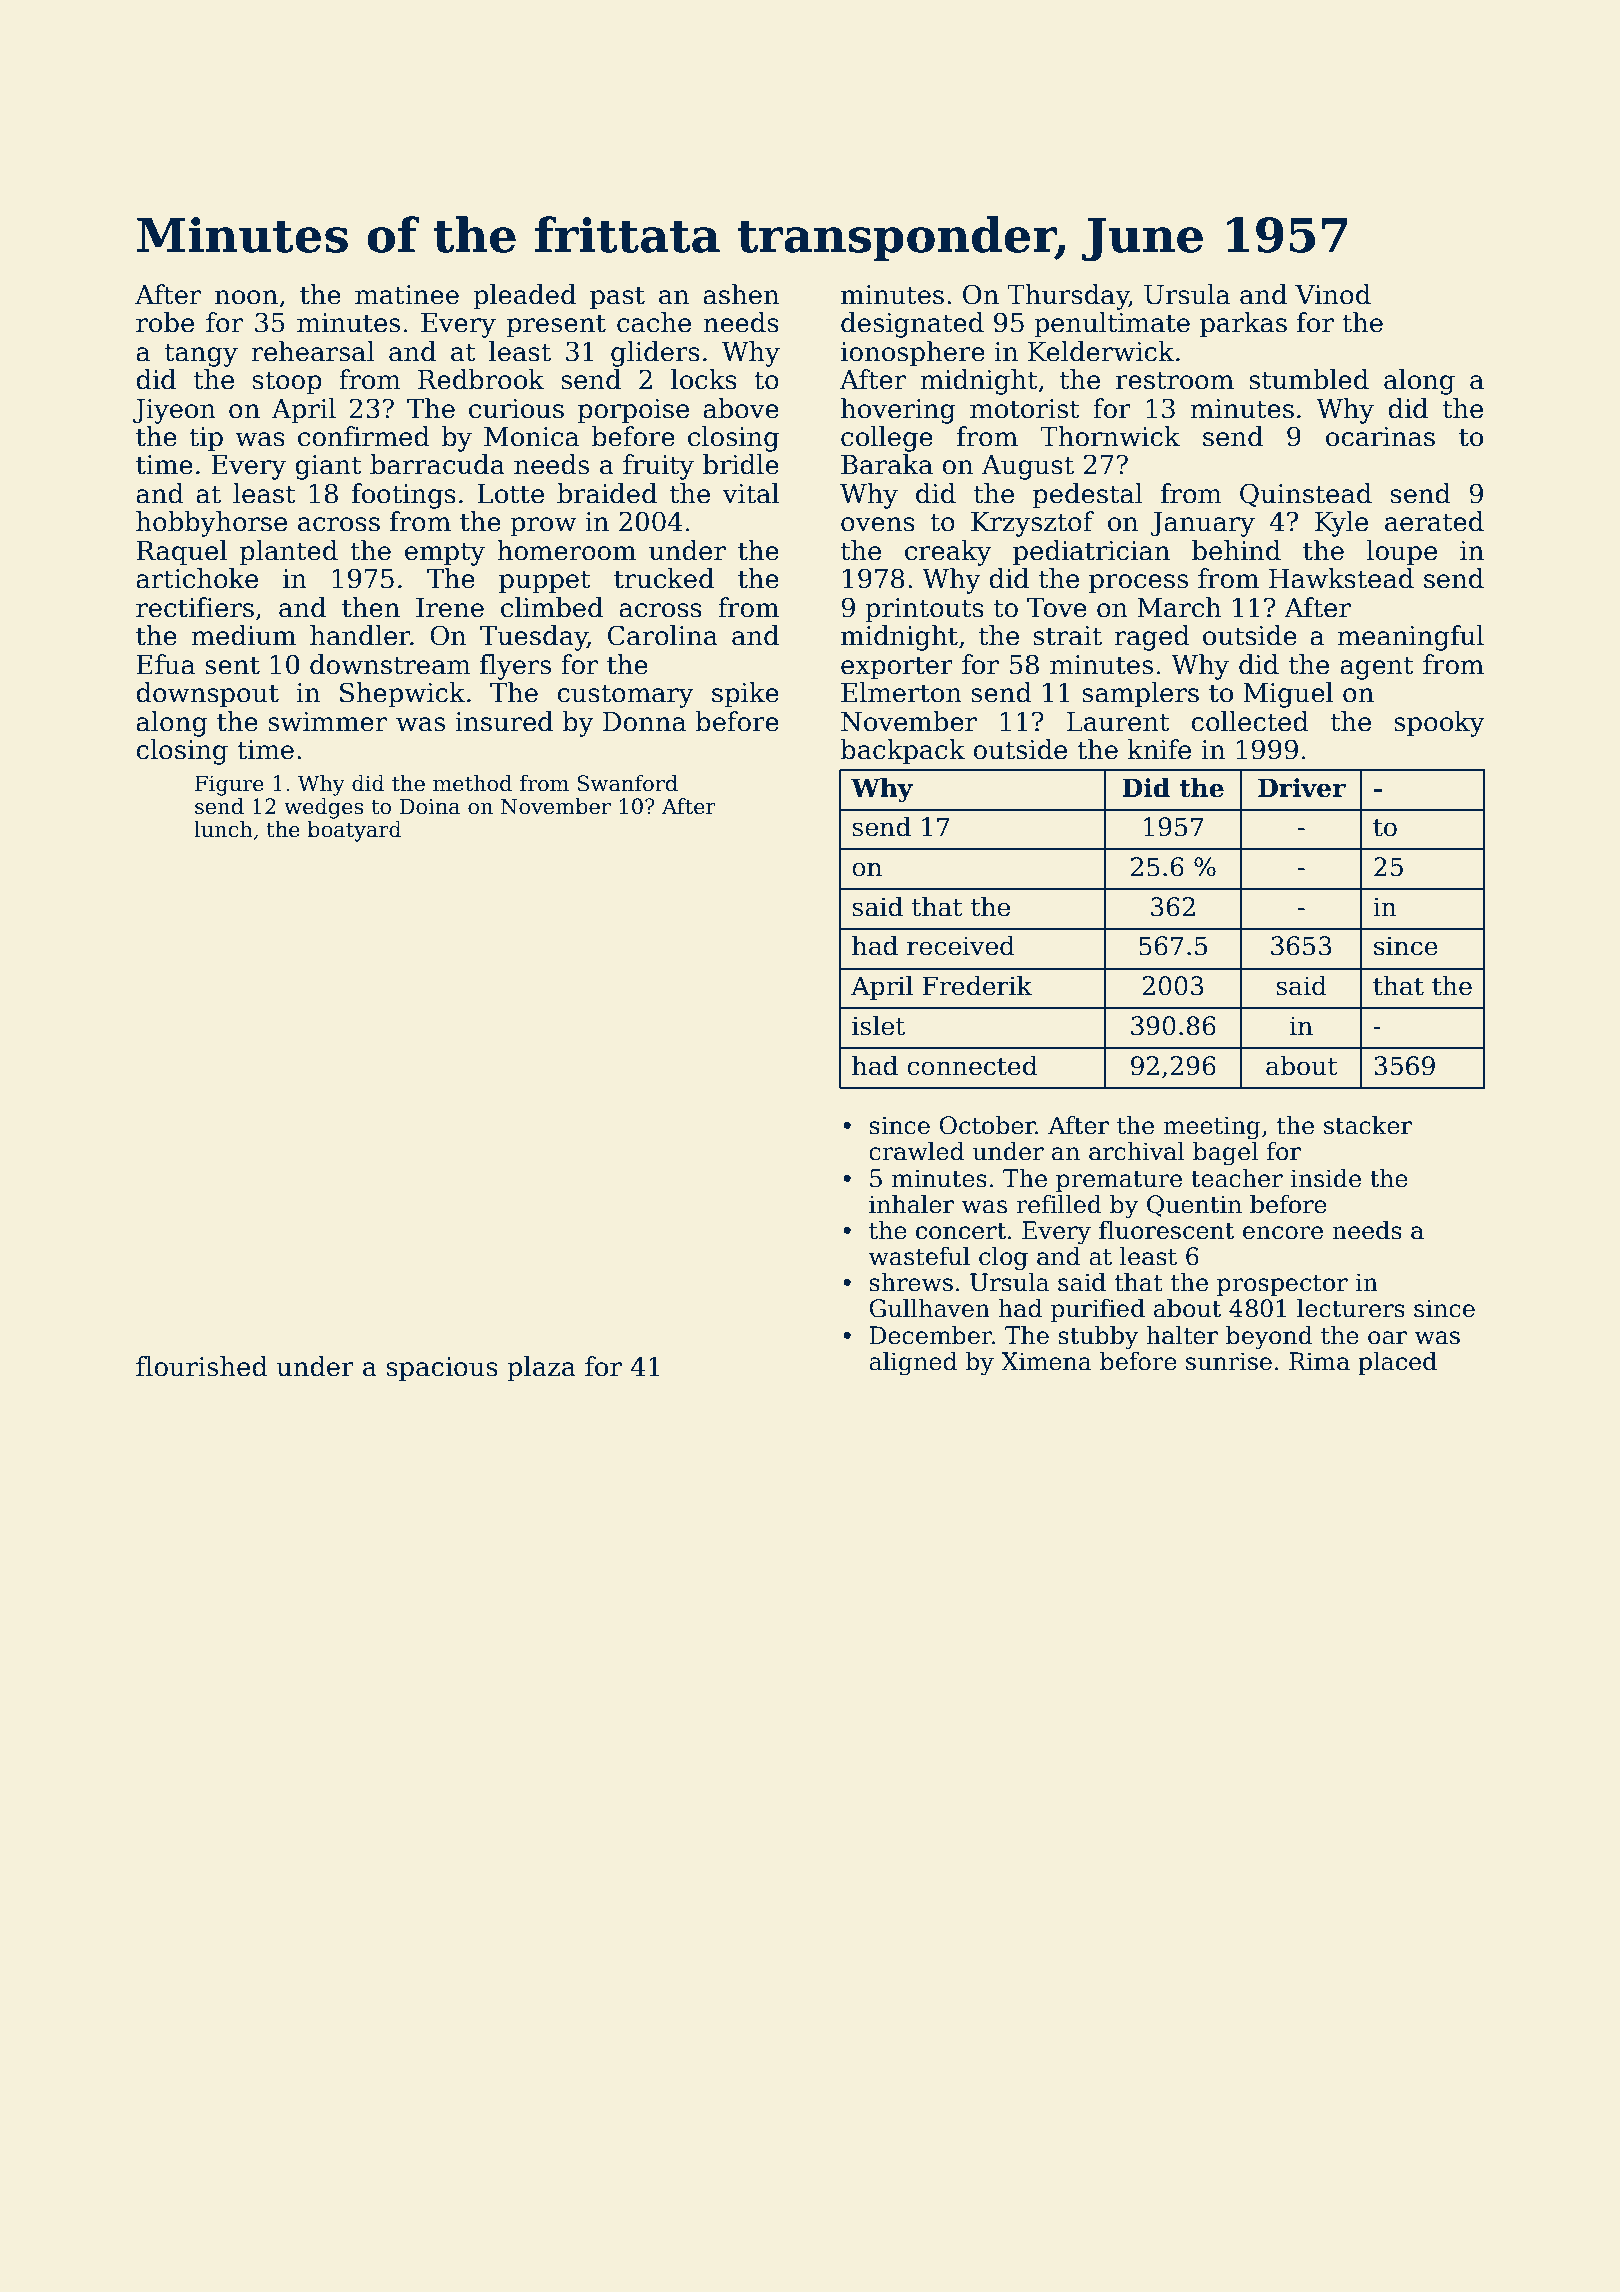  Describe the element at coordinates (354, 831) in the document. I see `boatyard` at that location.
